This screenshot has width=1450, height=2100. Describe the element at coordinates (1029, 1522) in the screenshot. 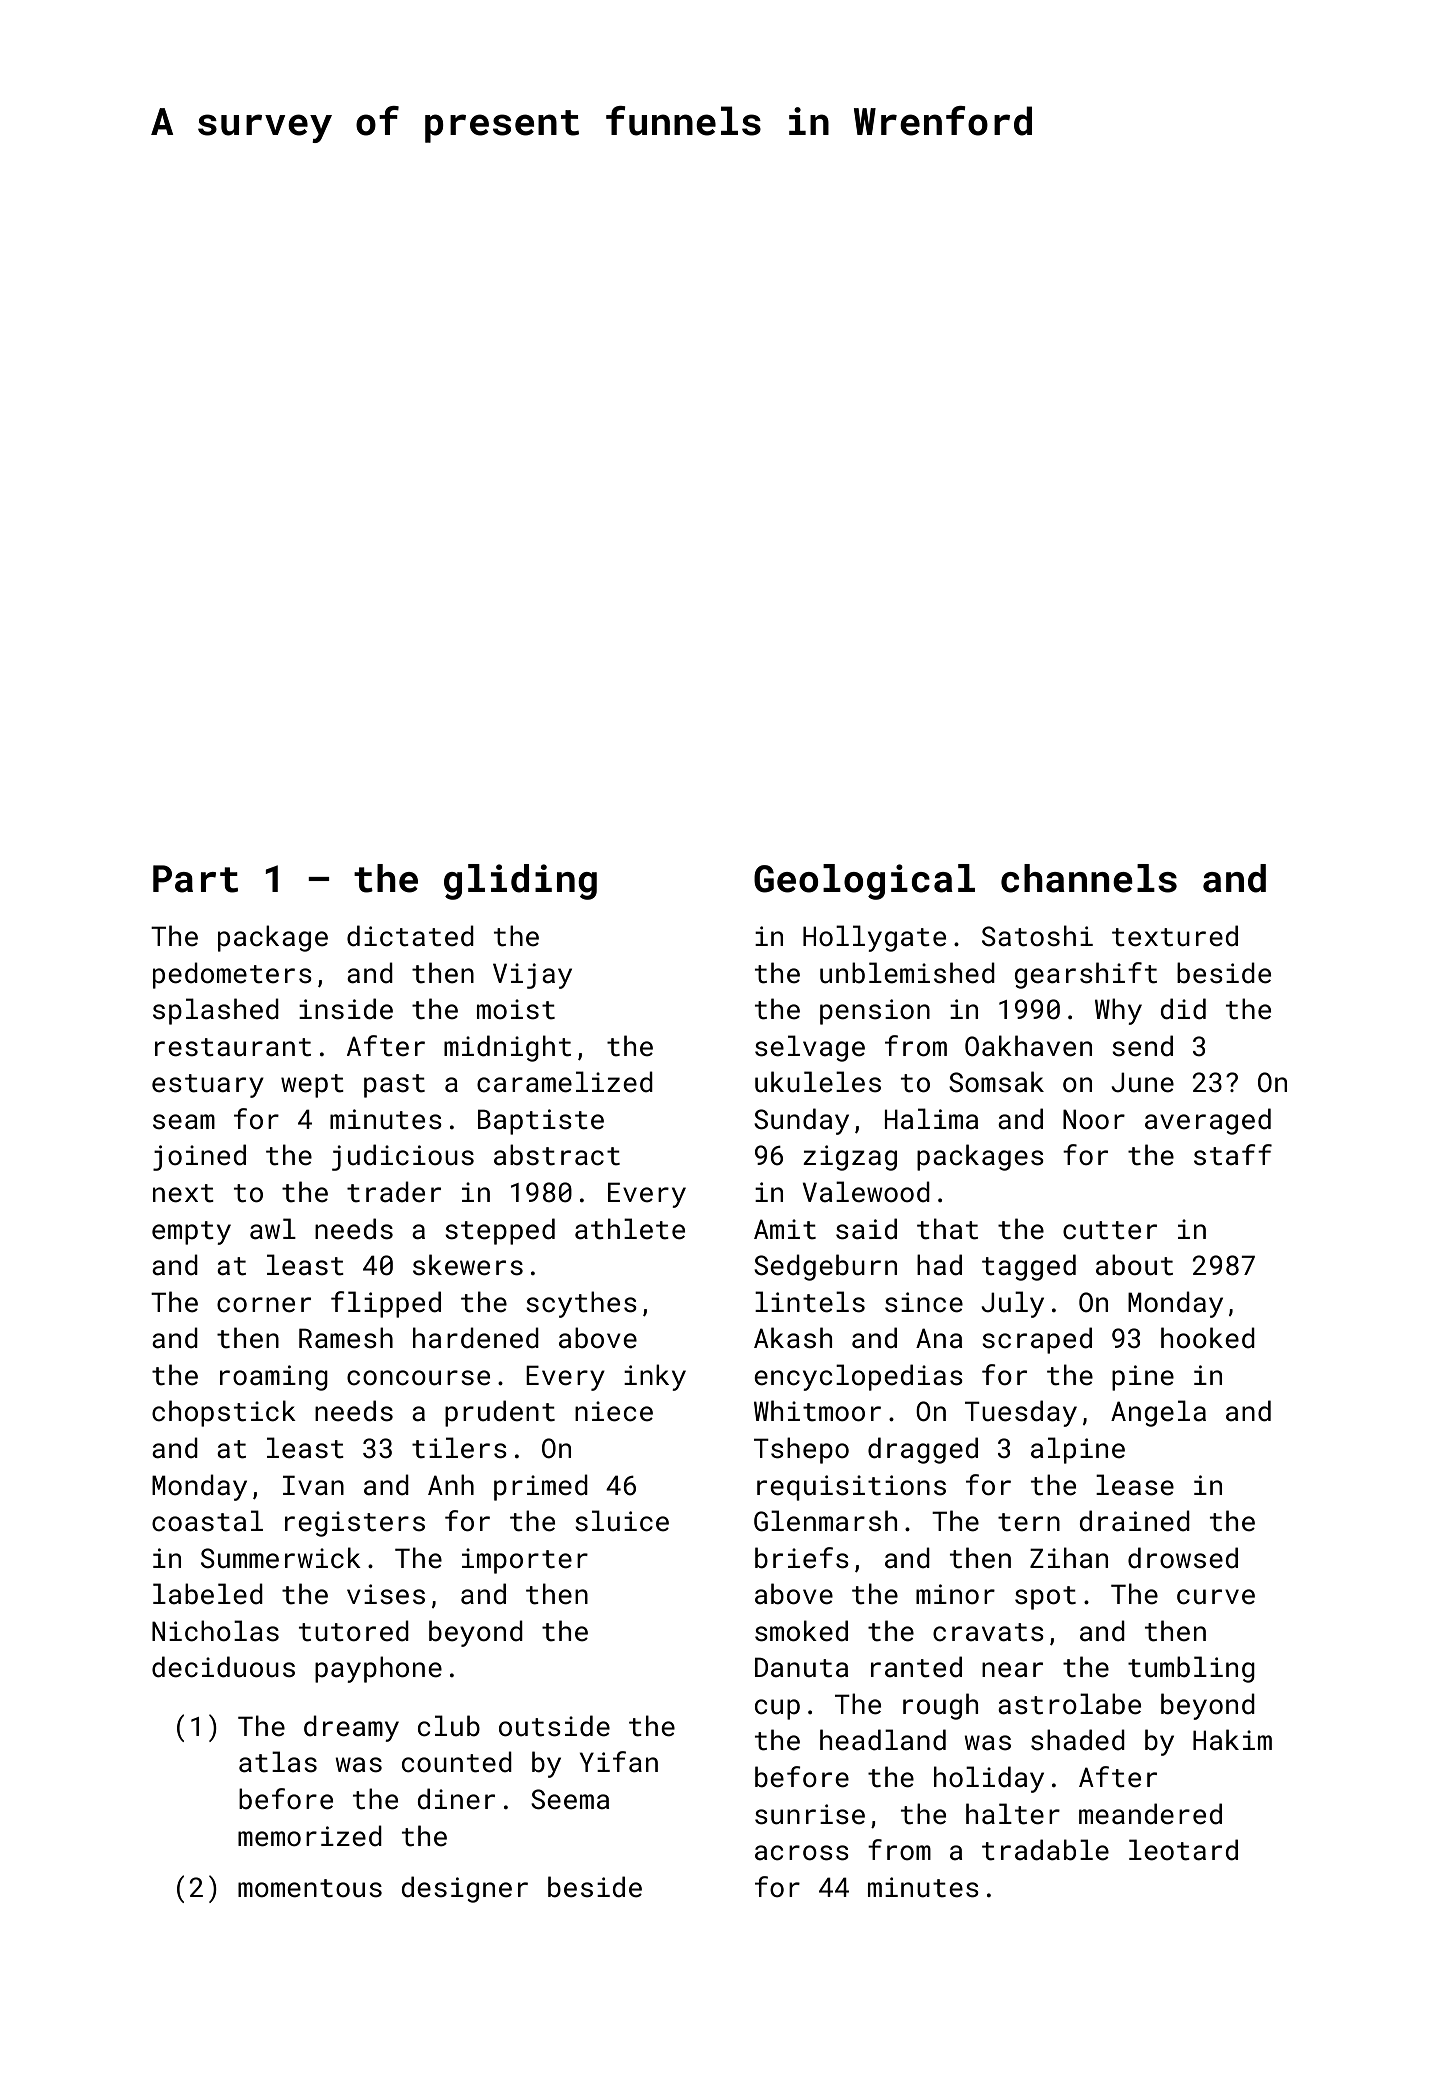

I see `tern` at that location.
